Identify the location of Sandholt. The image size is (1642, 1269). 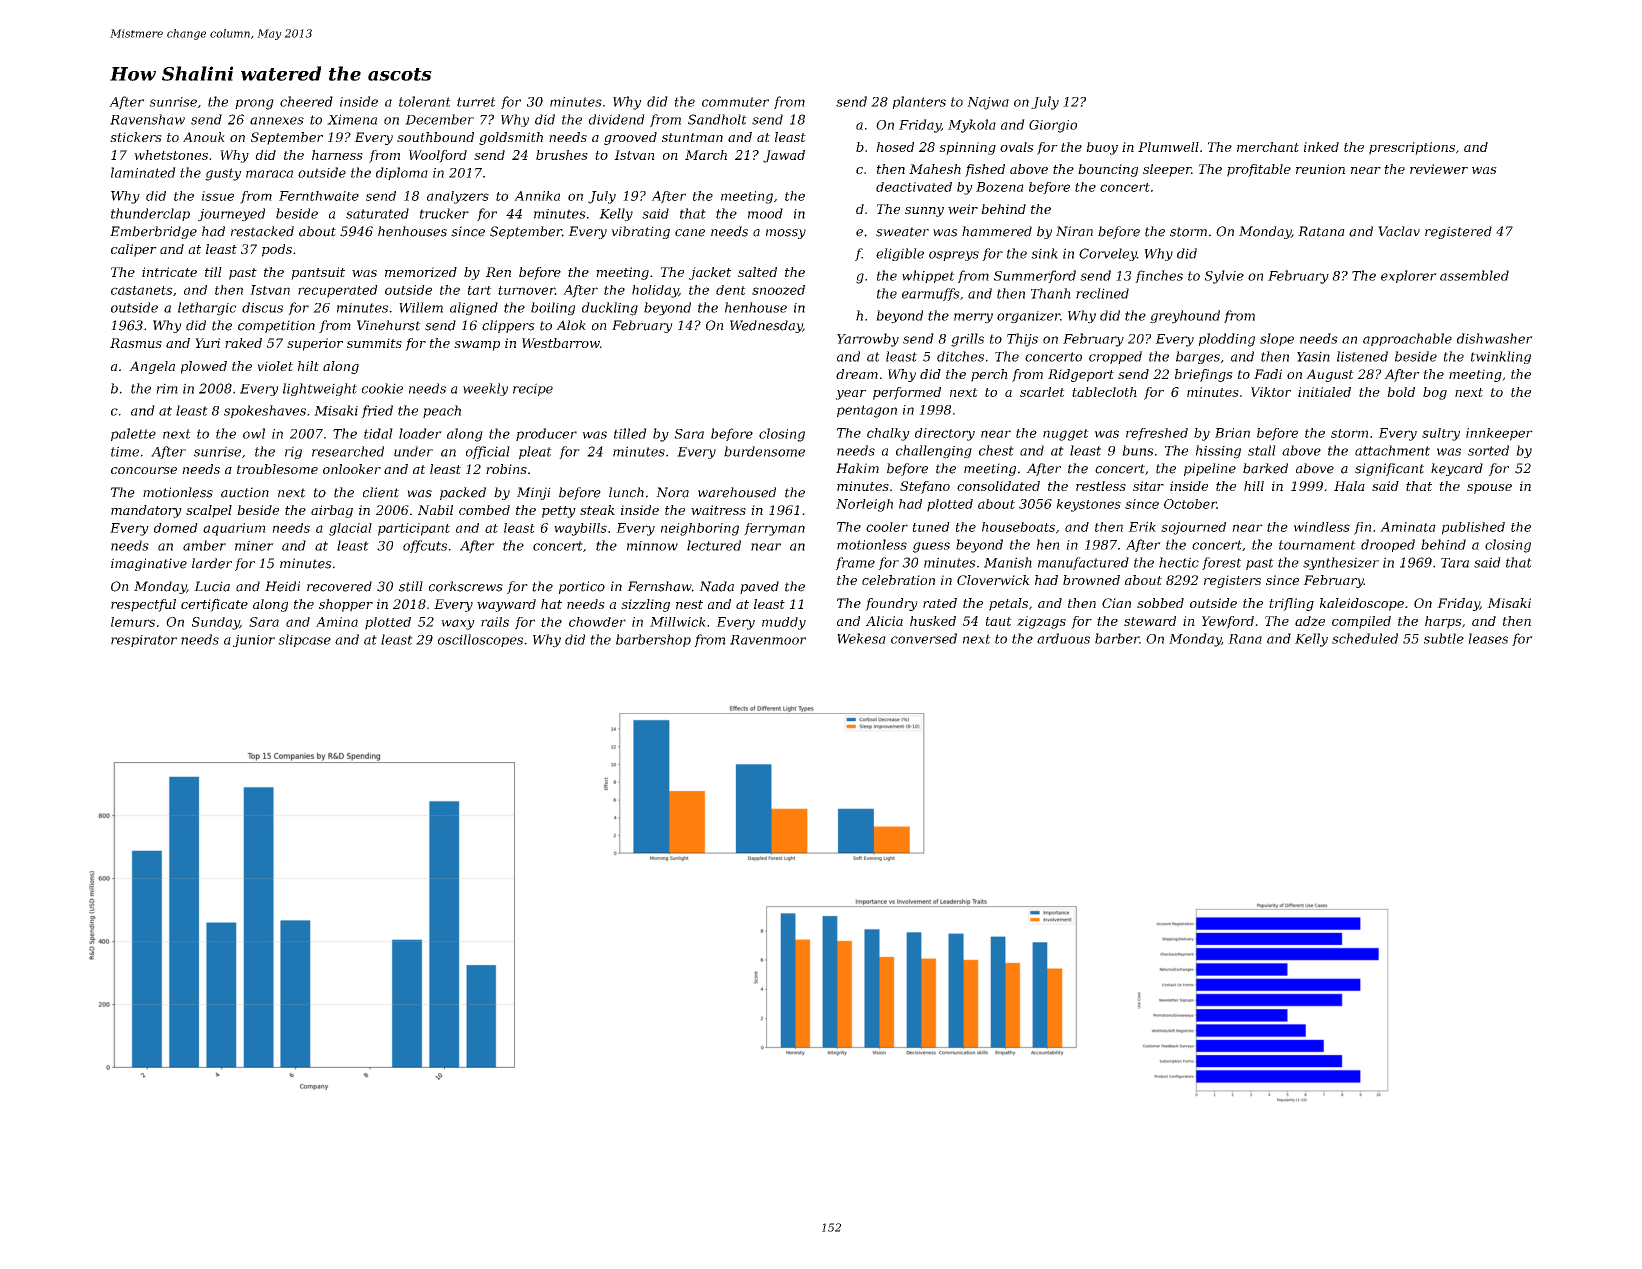
(717, 119).
